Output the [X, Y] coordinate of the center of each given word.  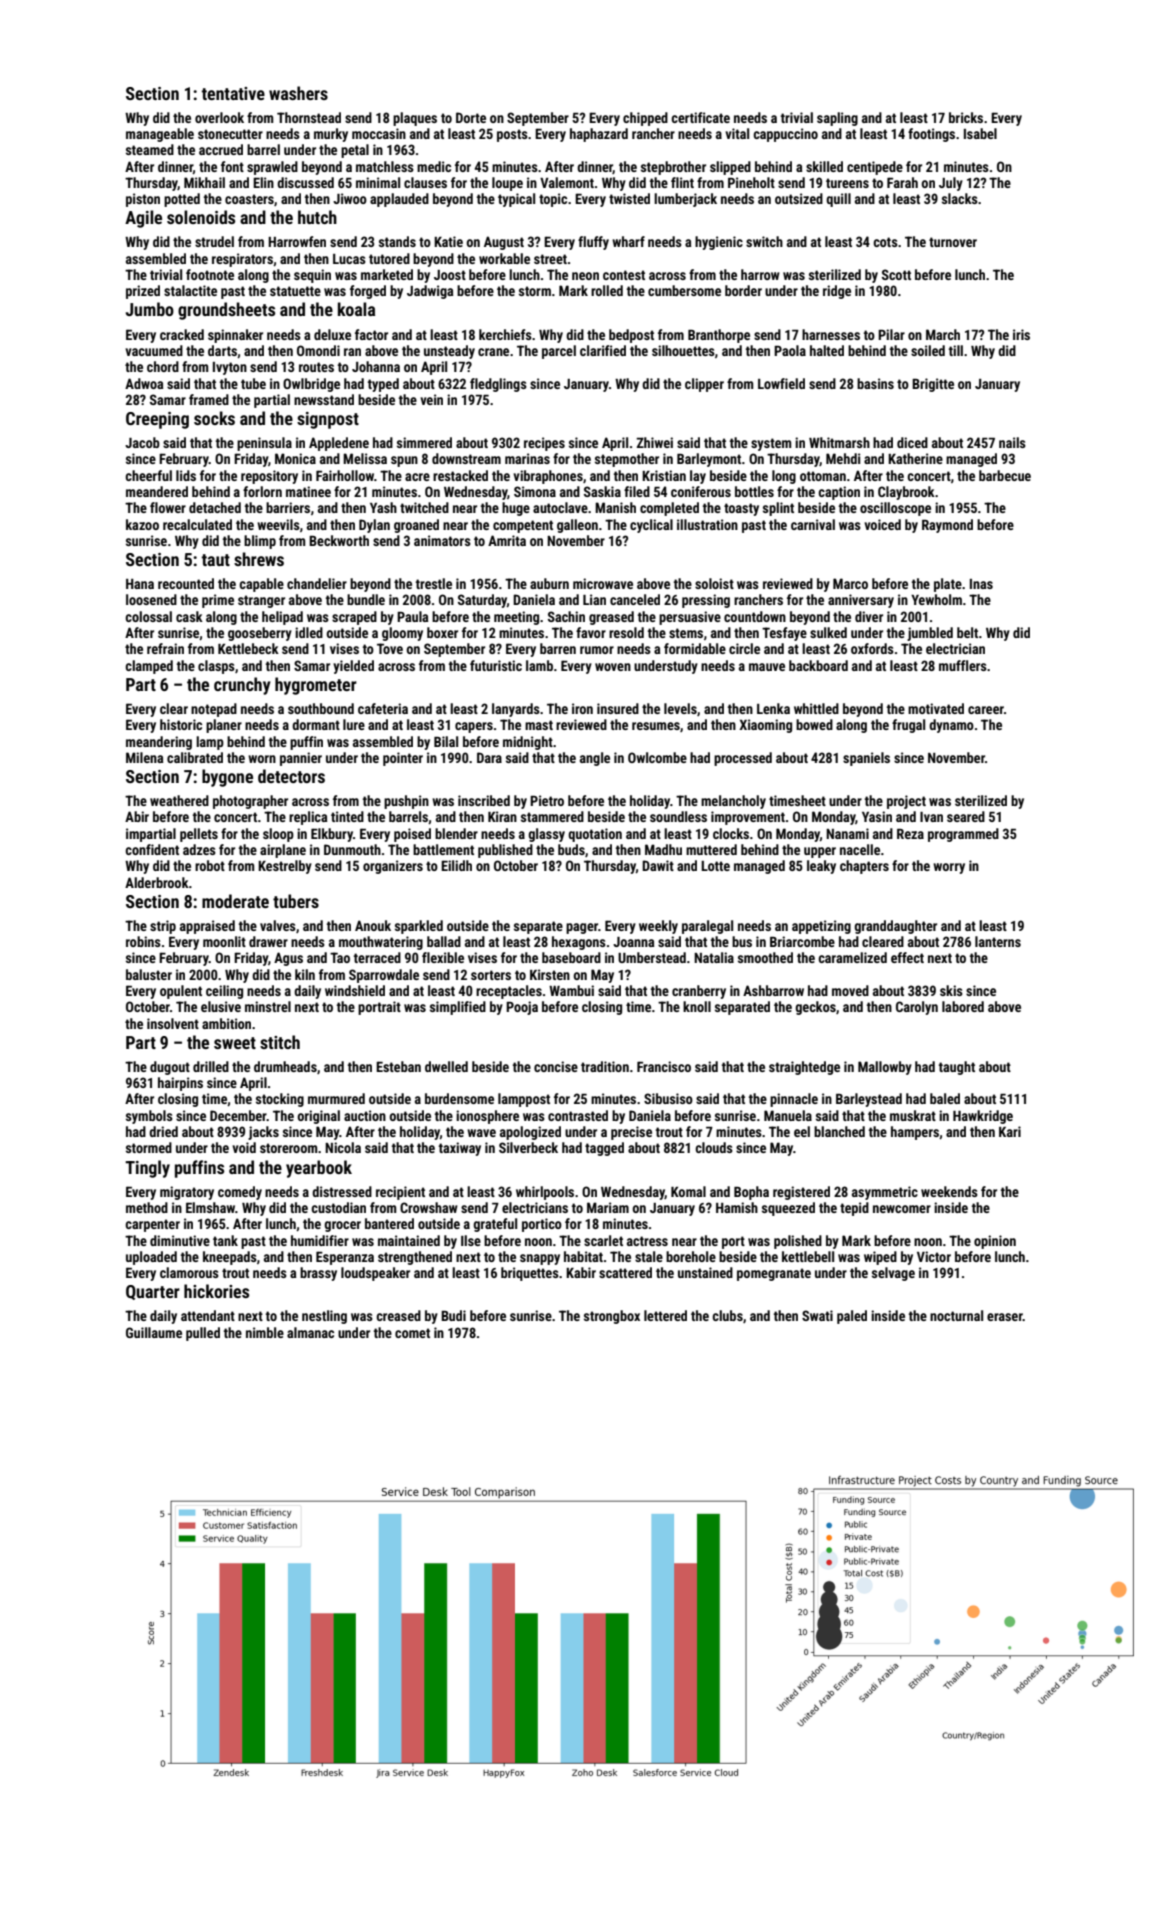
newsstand [324, 399]
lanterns [998, 941]
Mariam [608, 1207]
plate [948, 585]
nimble [265, 1332]
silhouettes [683, 350]
